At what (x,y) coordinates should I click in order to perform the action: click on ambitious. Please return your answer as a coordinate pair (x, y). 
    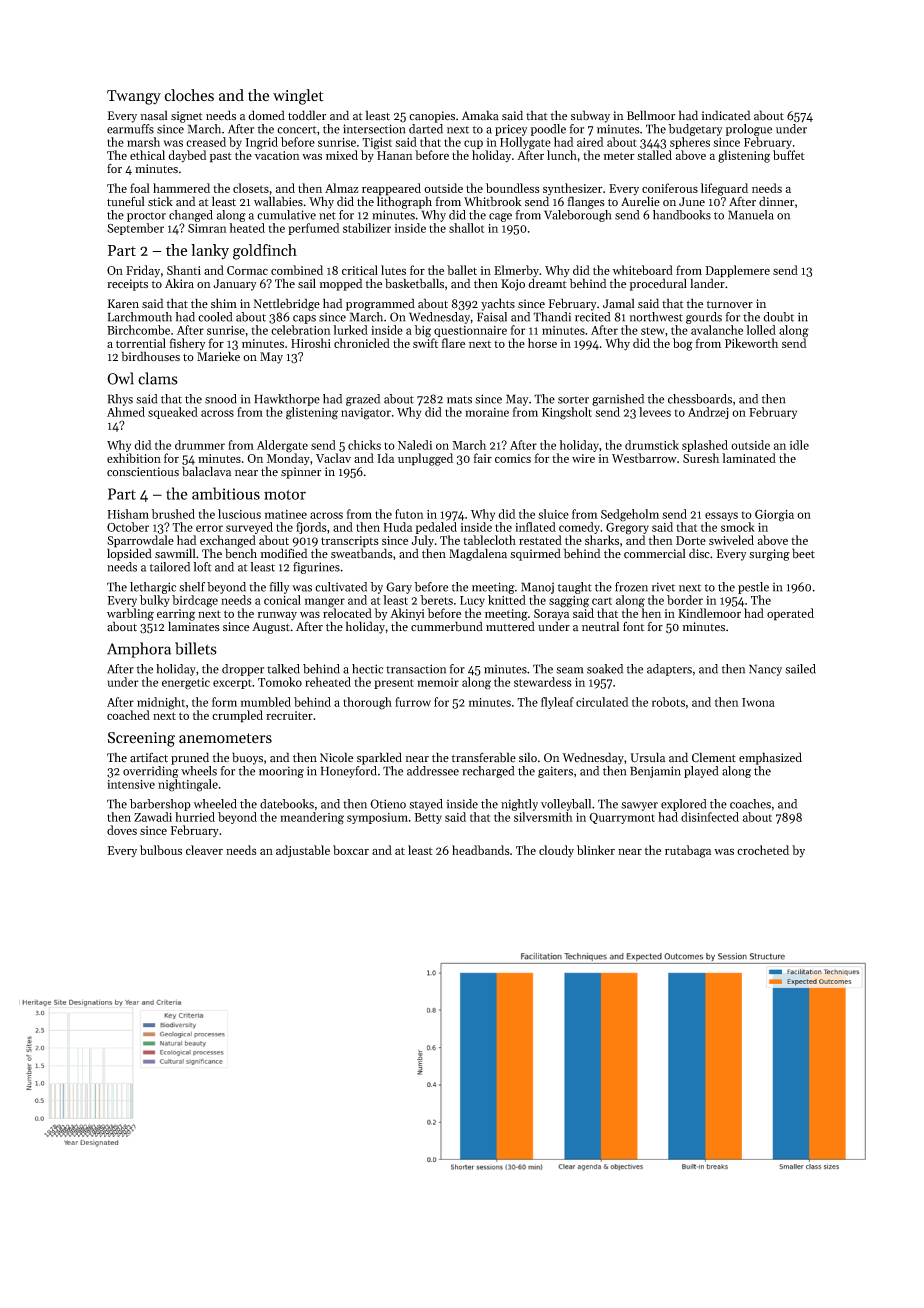
    Looking at the image, I should click on (226, 493).
